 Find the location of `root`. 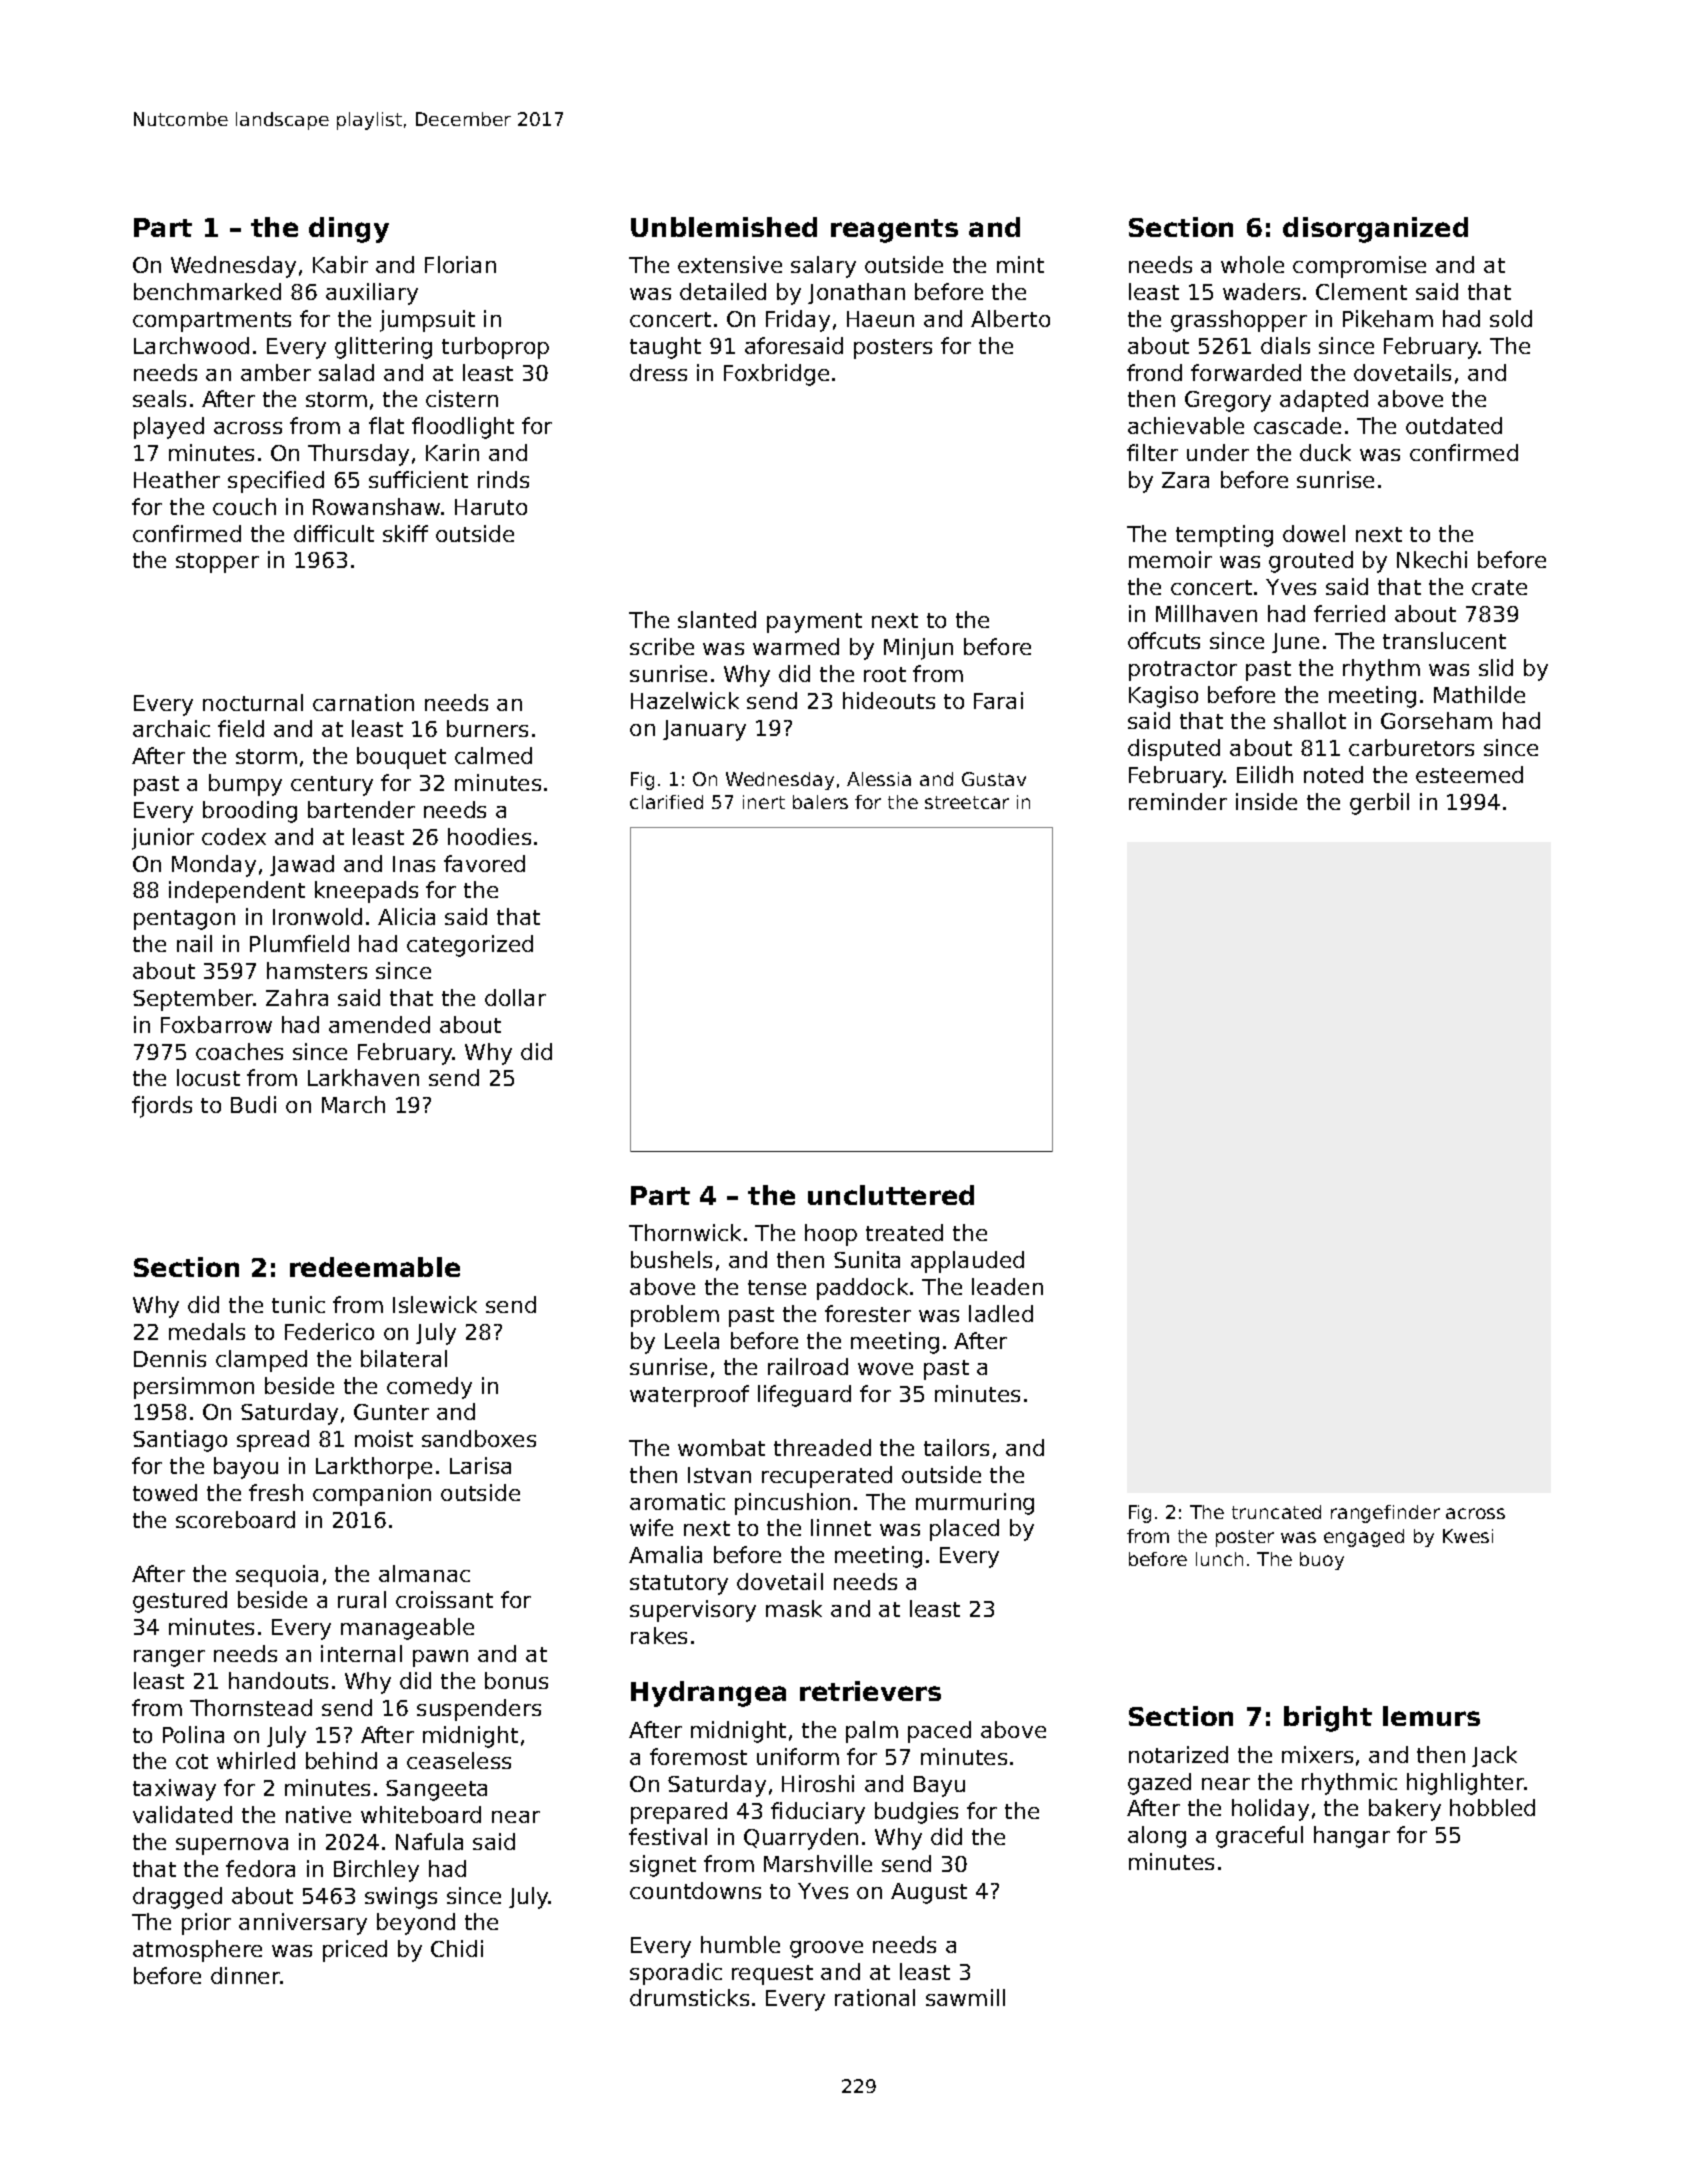

root is located at coordinates (885, 674).
